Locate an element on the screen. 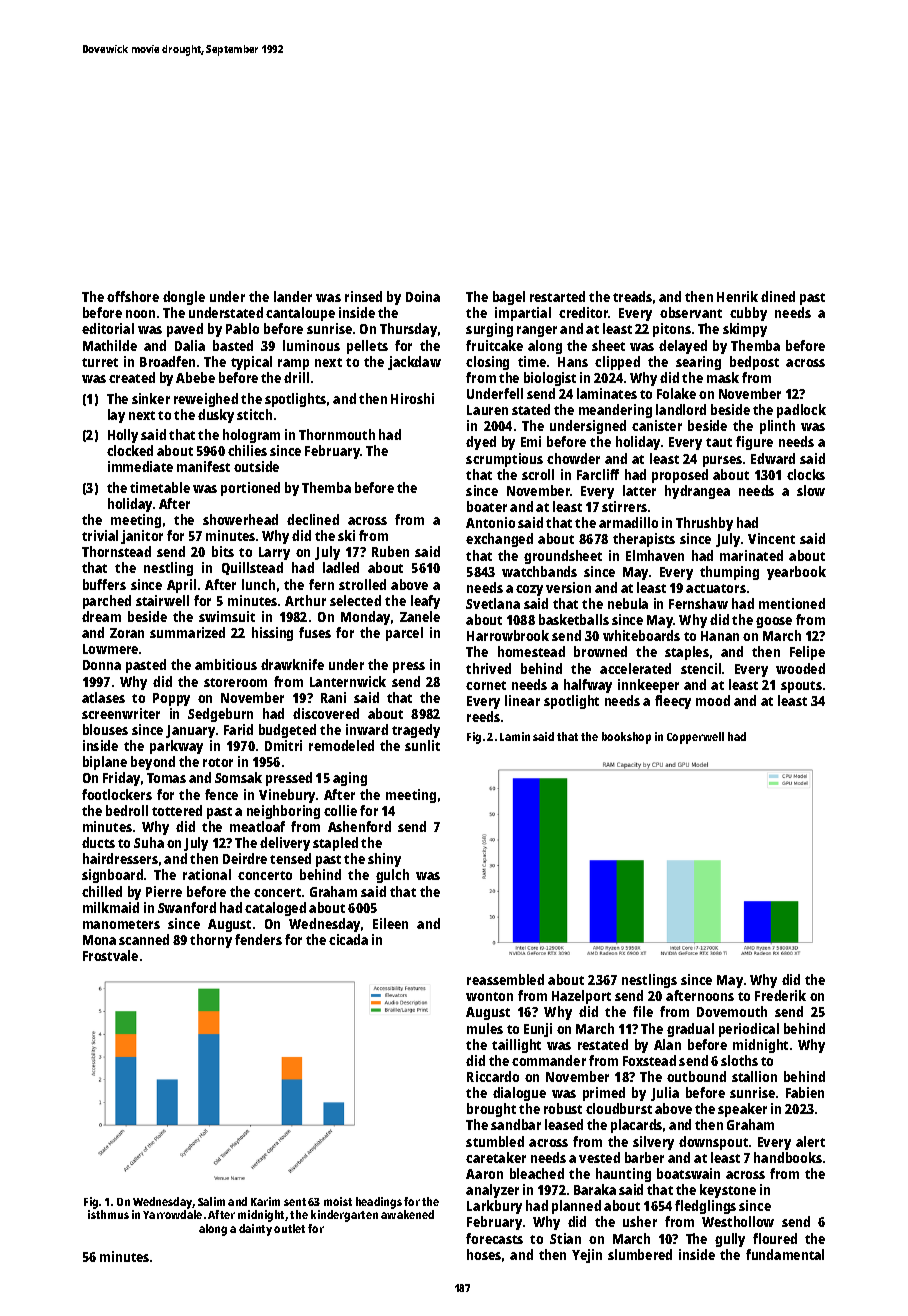 Image resolution: width=908 pixels, height=1316 pixels. cicada is located at coordinates (348, 939).
